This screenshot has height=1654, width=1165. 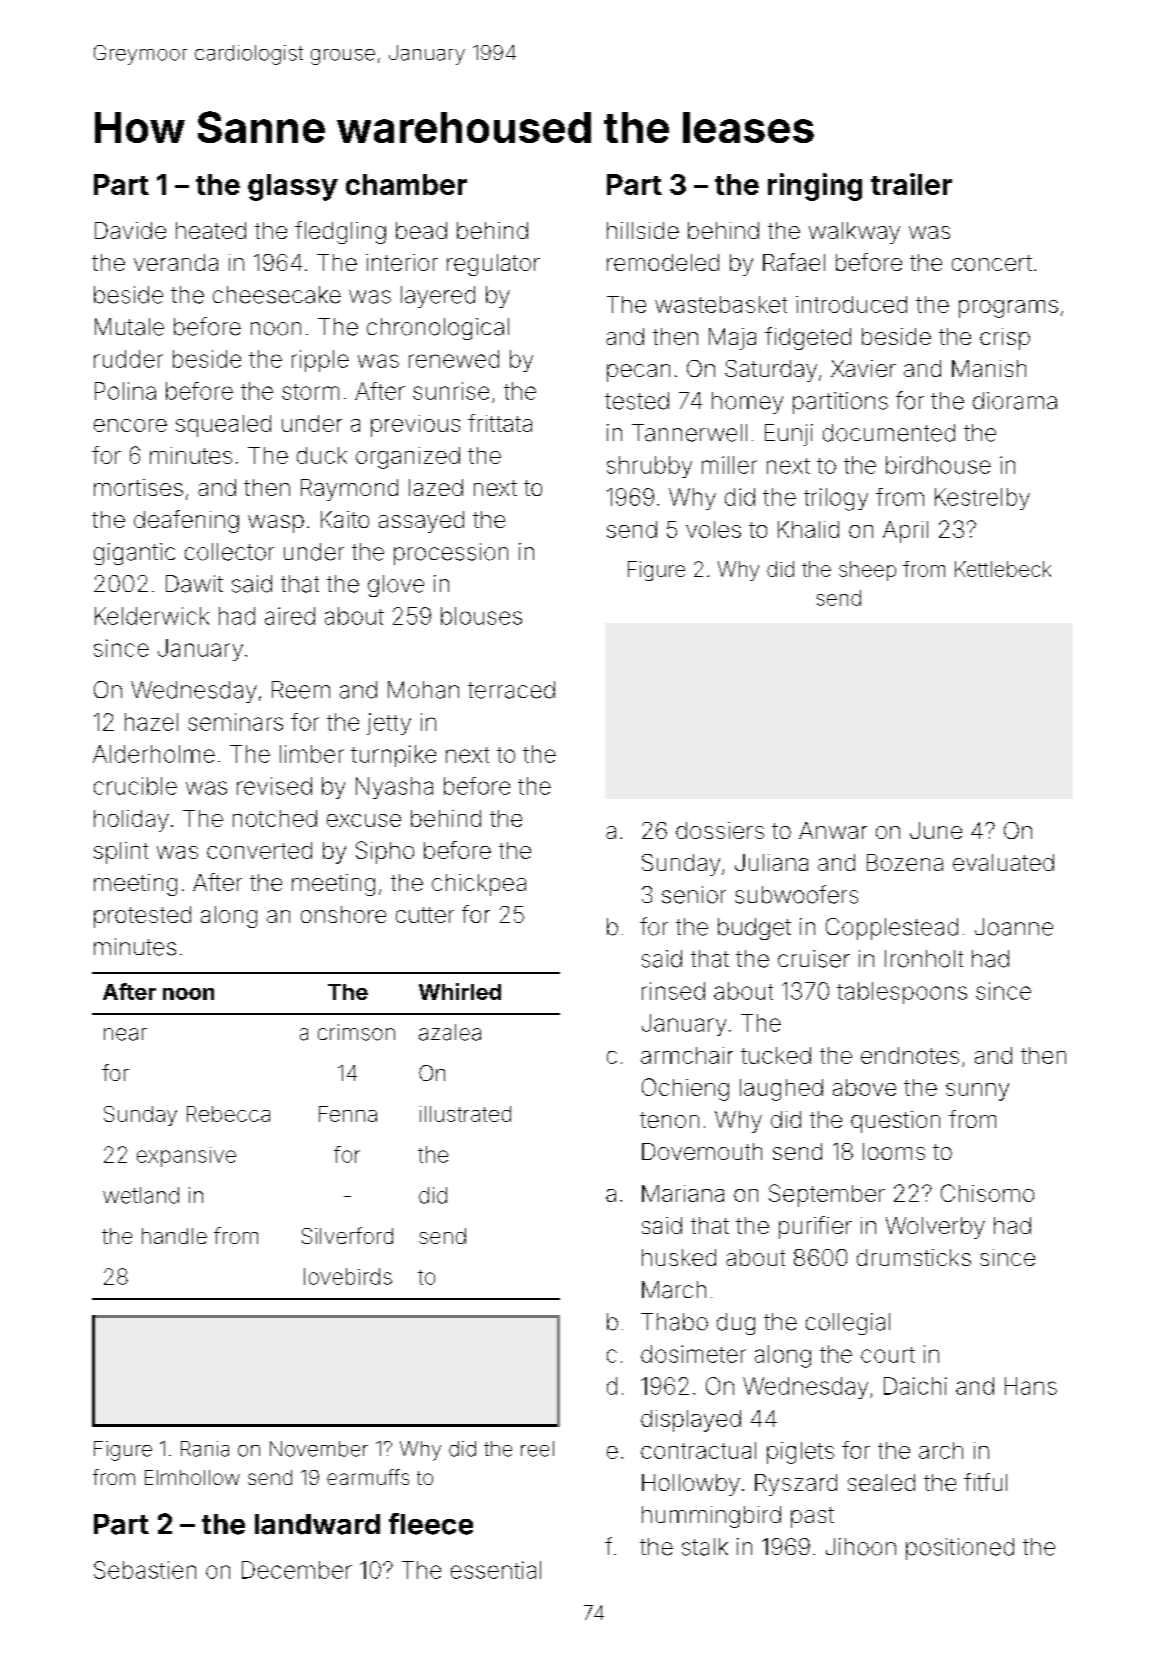 What do you see at coordinates (460, 991) in the screenshot?
I see `Whirled` at bounding box center [460, 991].
